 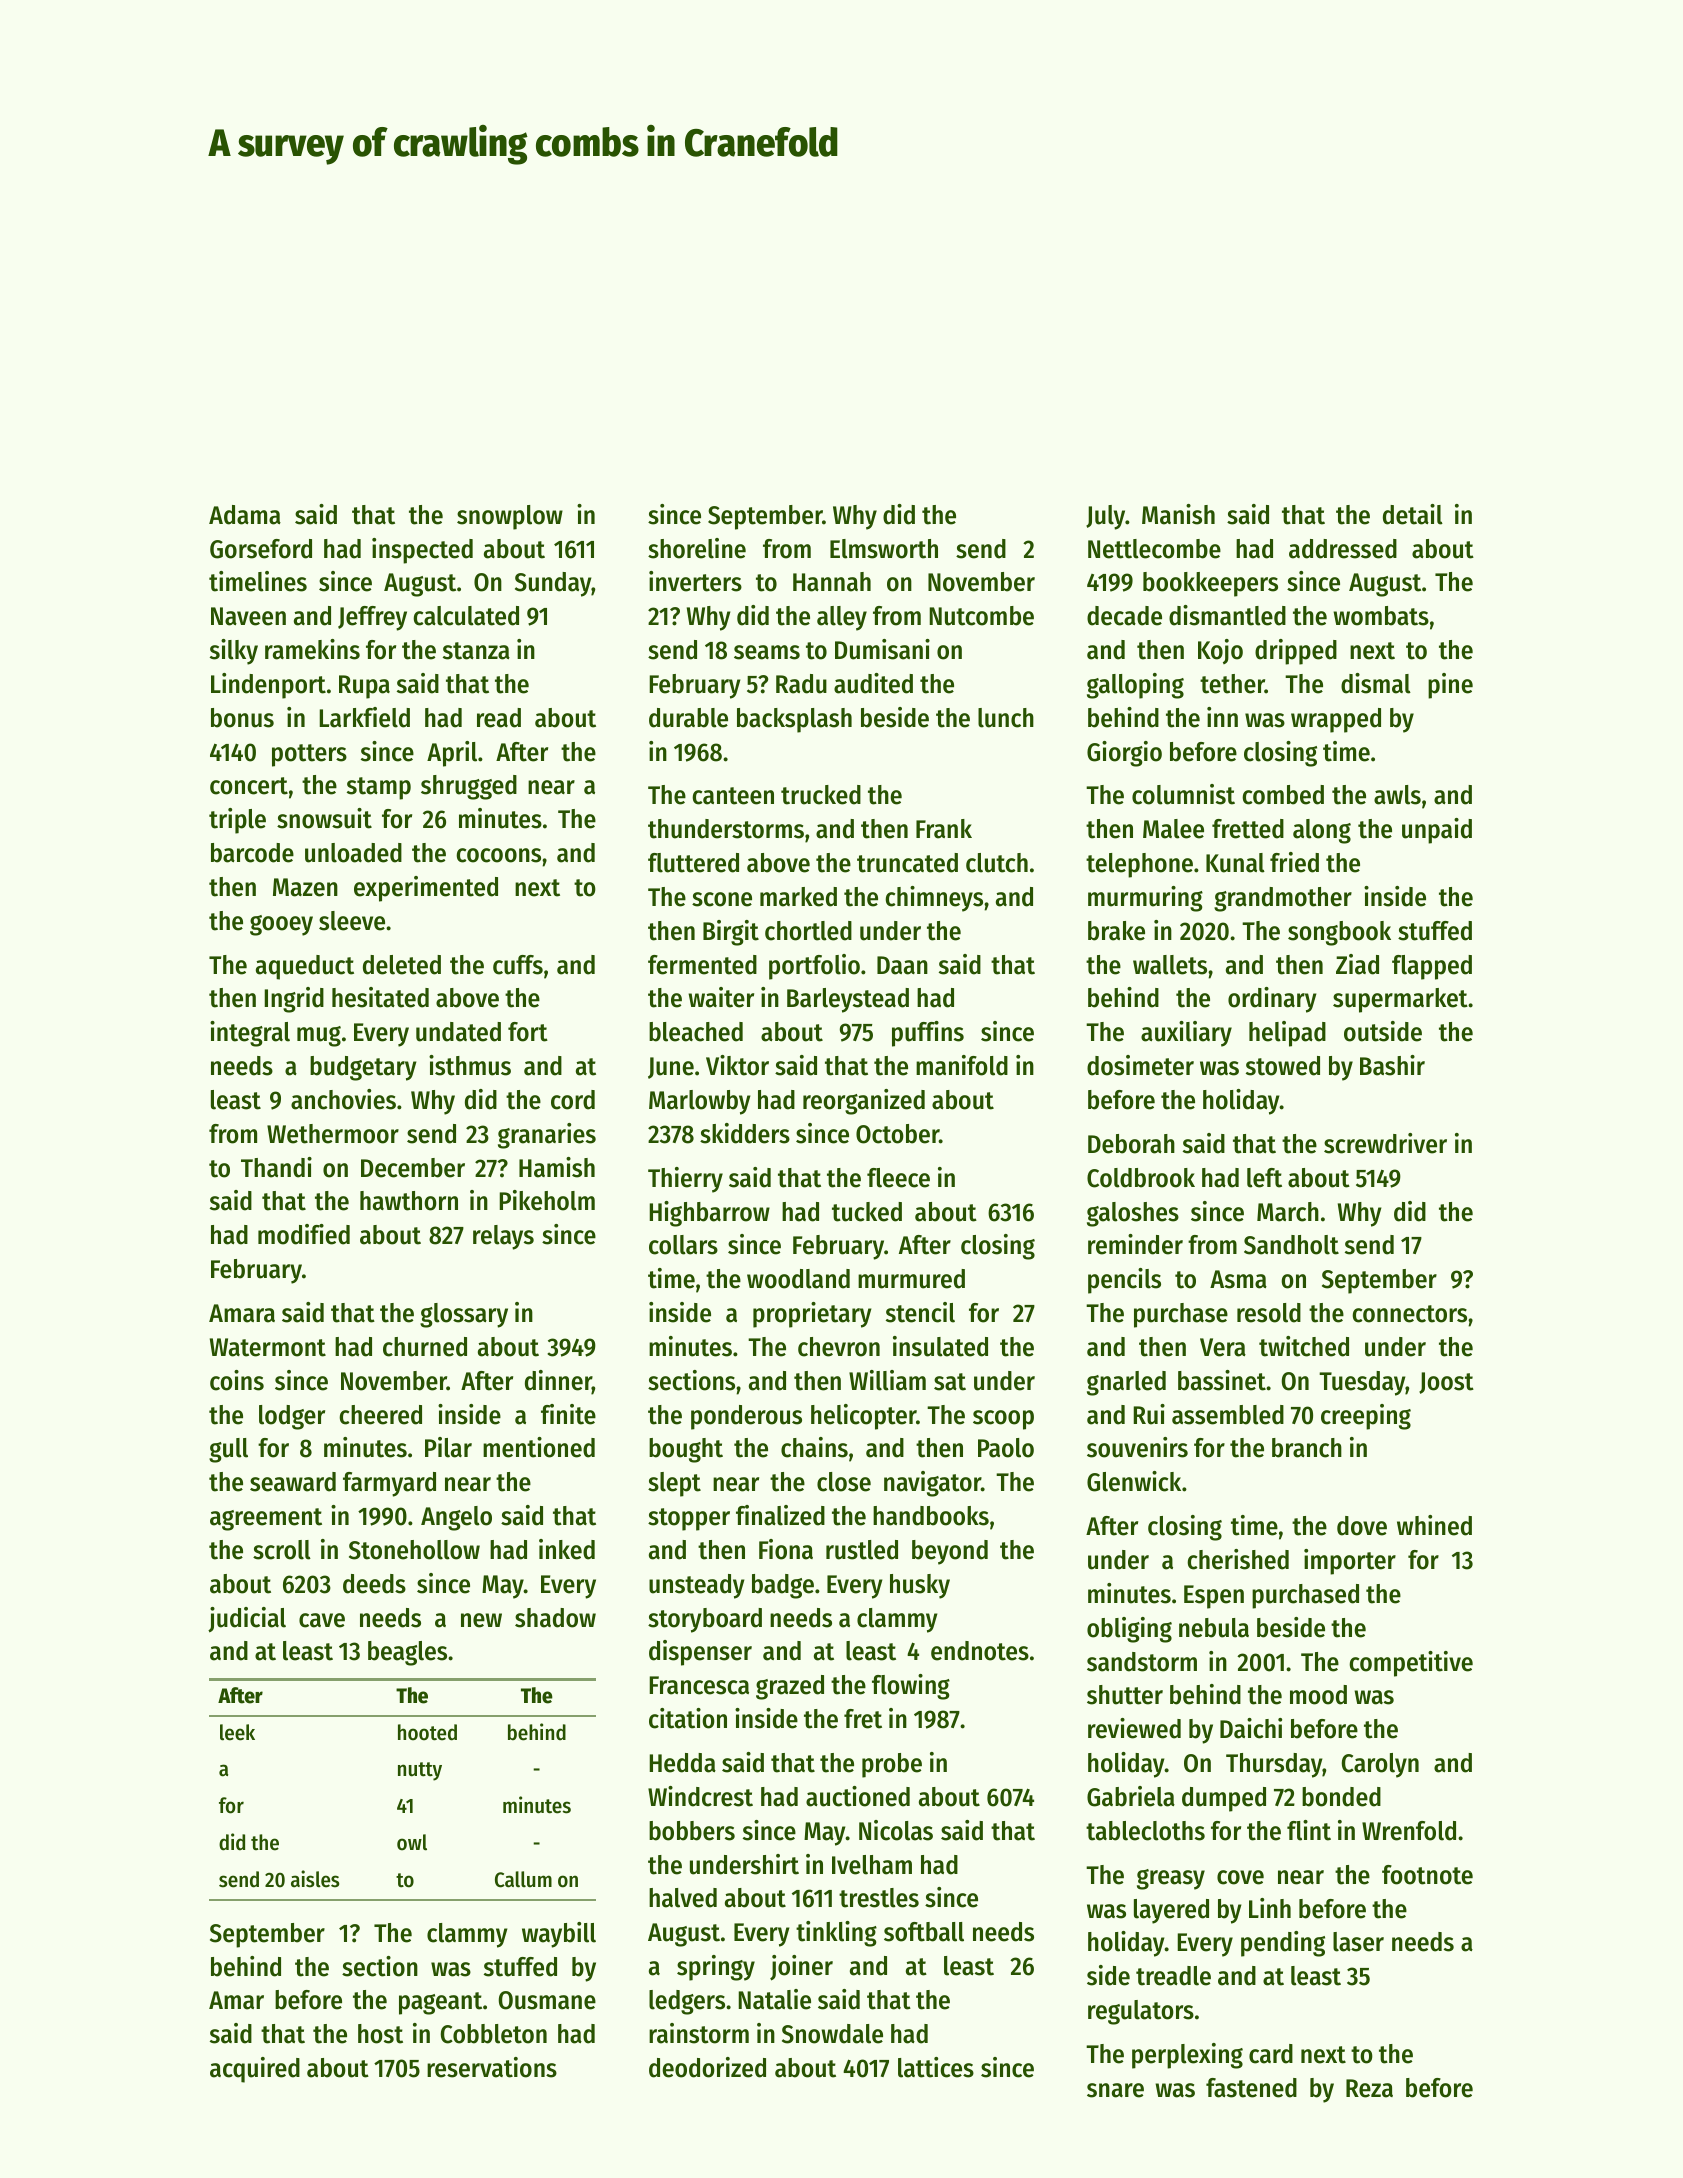 What do you see at coordinates (1427, 1875) in the page?
I see `footnote` at bounding box center [1427, 1875].
